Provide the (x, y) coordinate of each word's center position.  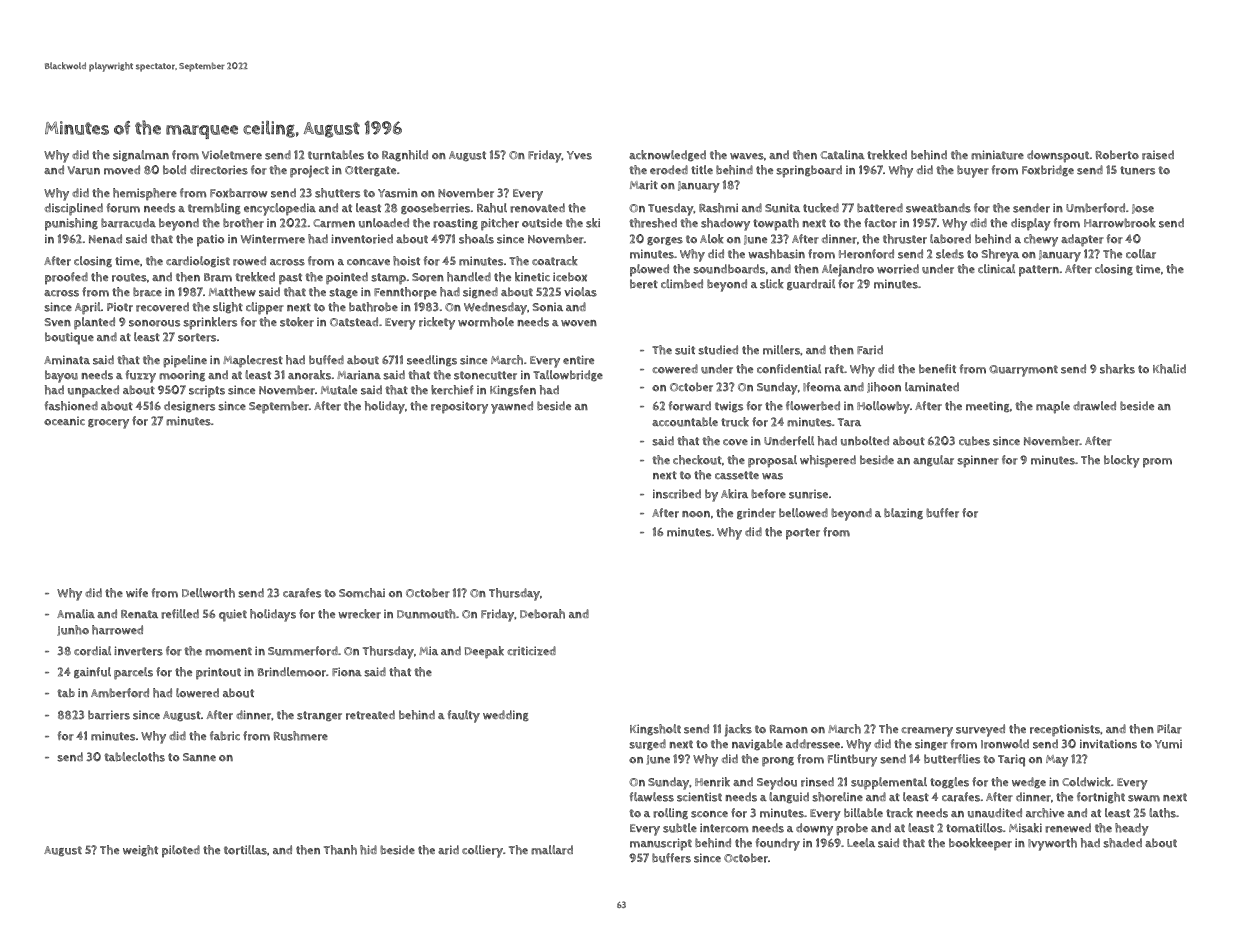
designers (189, 406)
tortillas (245, 850)
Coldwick (1086, 782)
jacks (738, 730)
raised (1158, 155)
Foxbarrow (238, 193)
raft (834, 369)
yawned (512, 407)
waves (747, 156)
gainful (92, 672)
